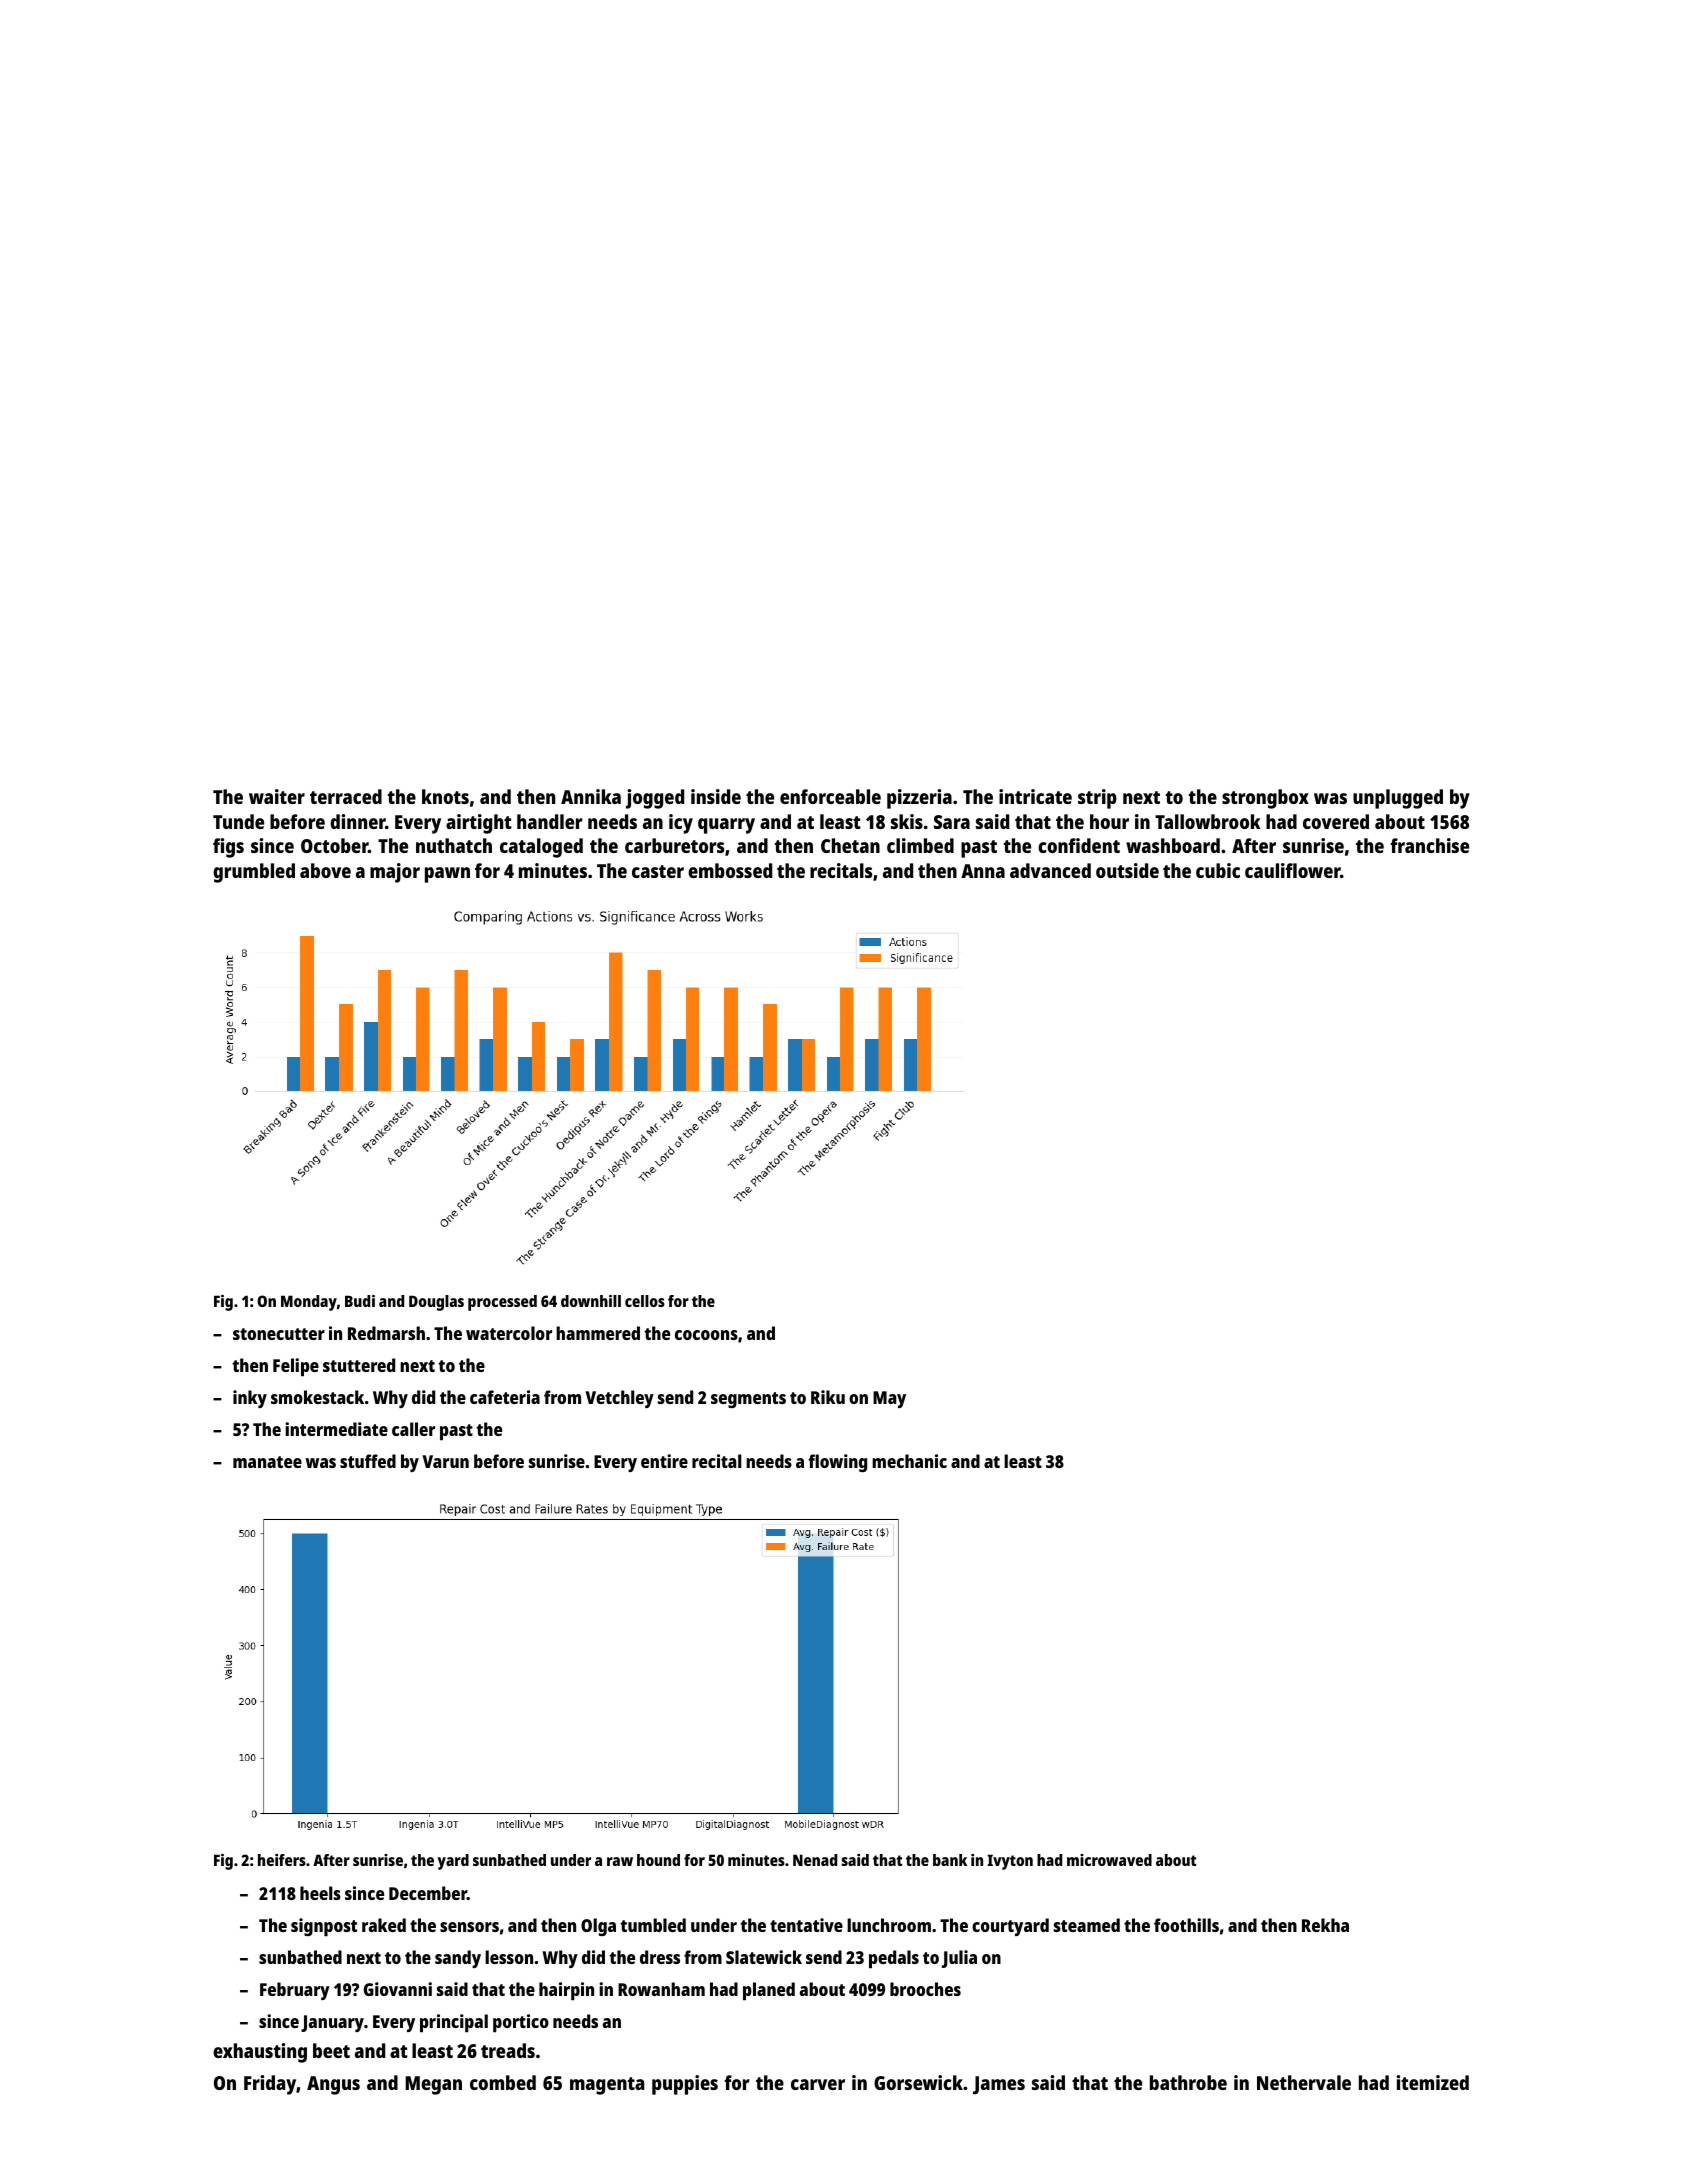  I want to click on pawn, so click(447, 875).
